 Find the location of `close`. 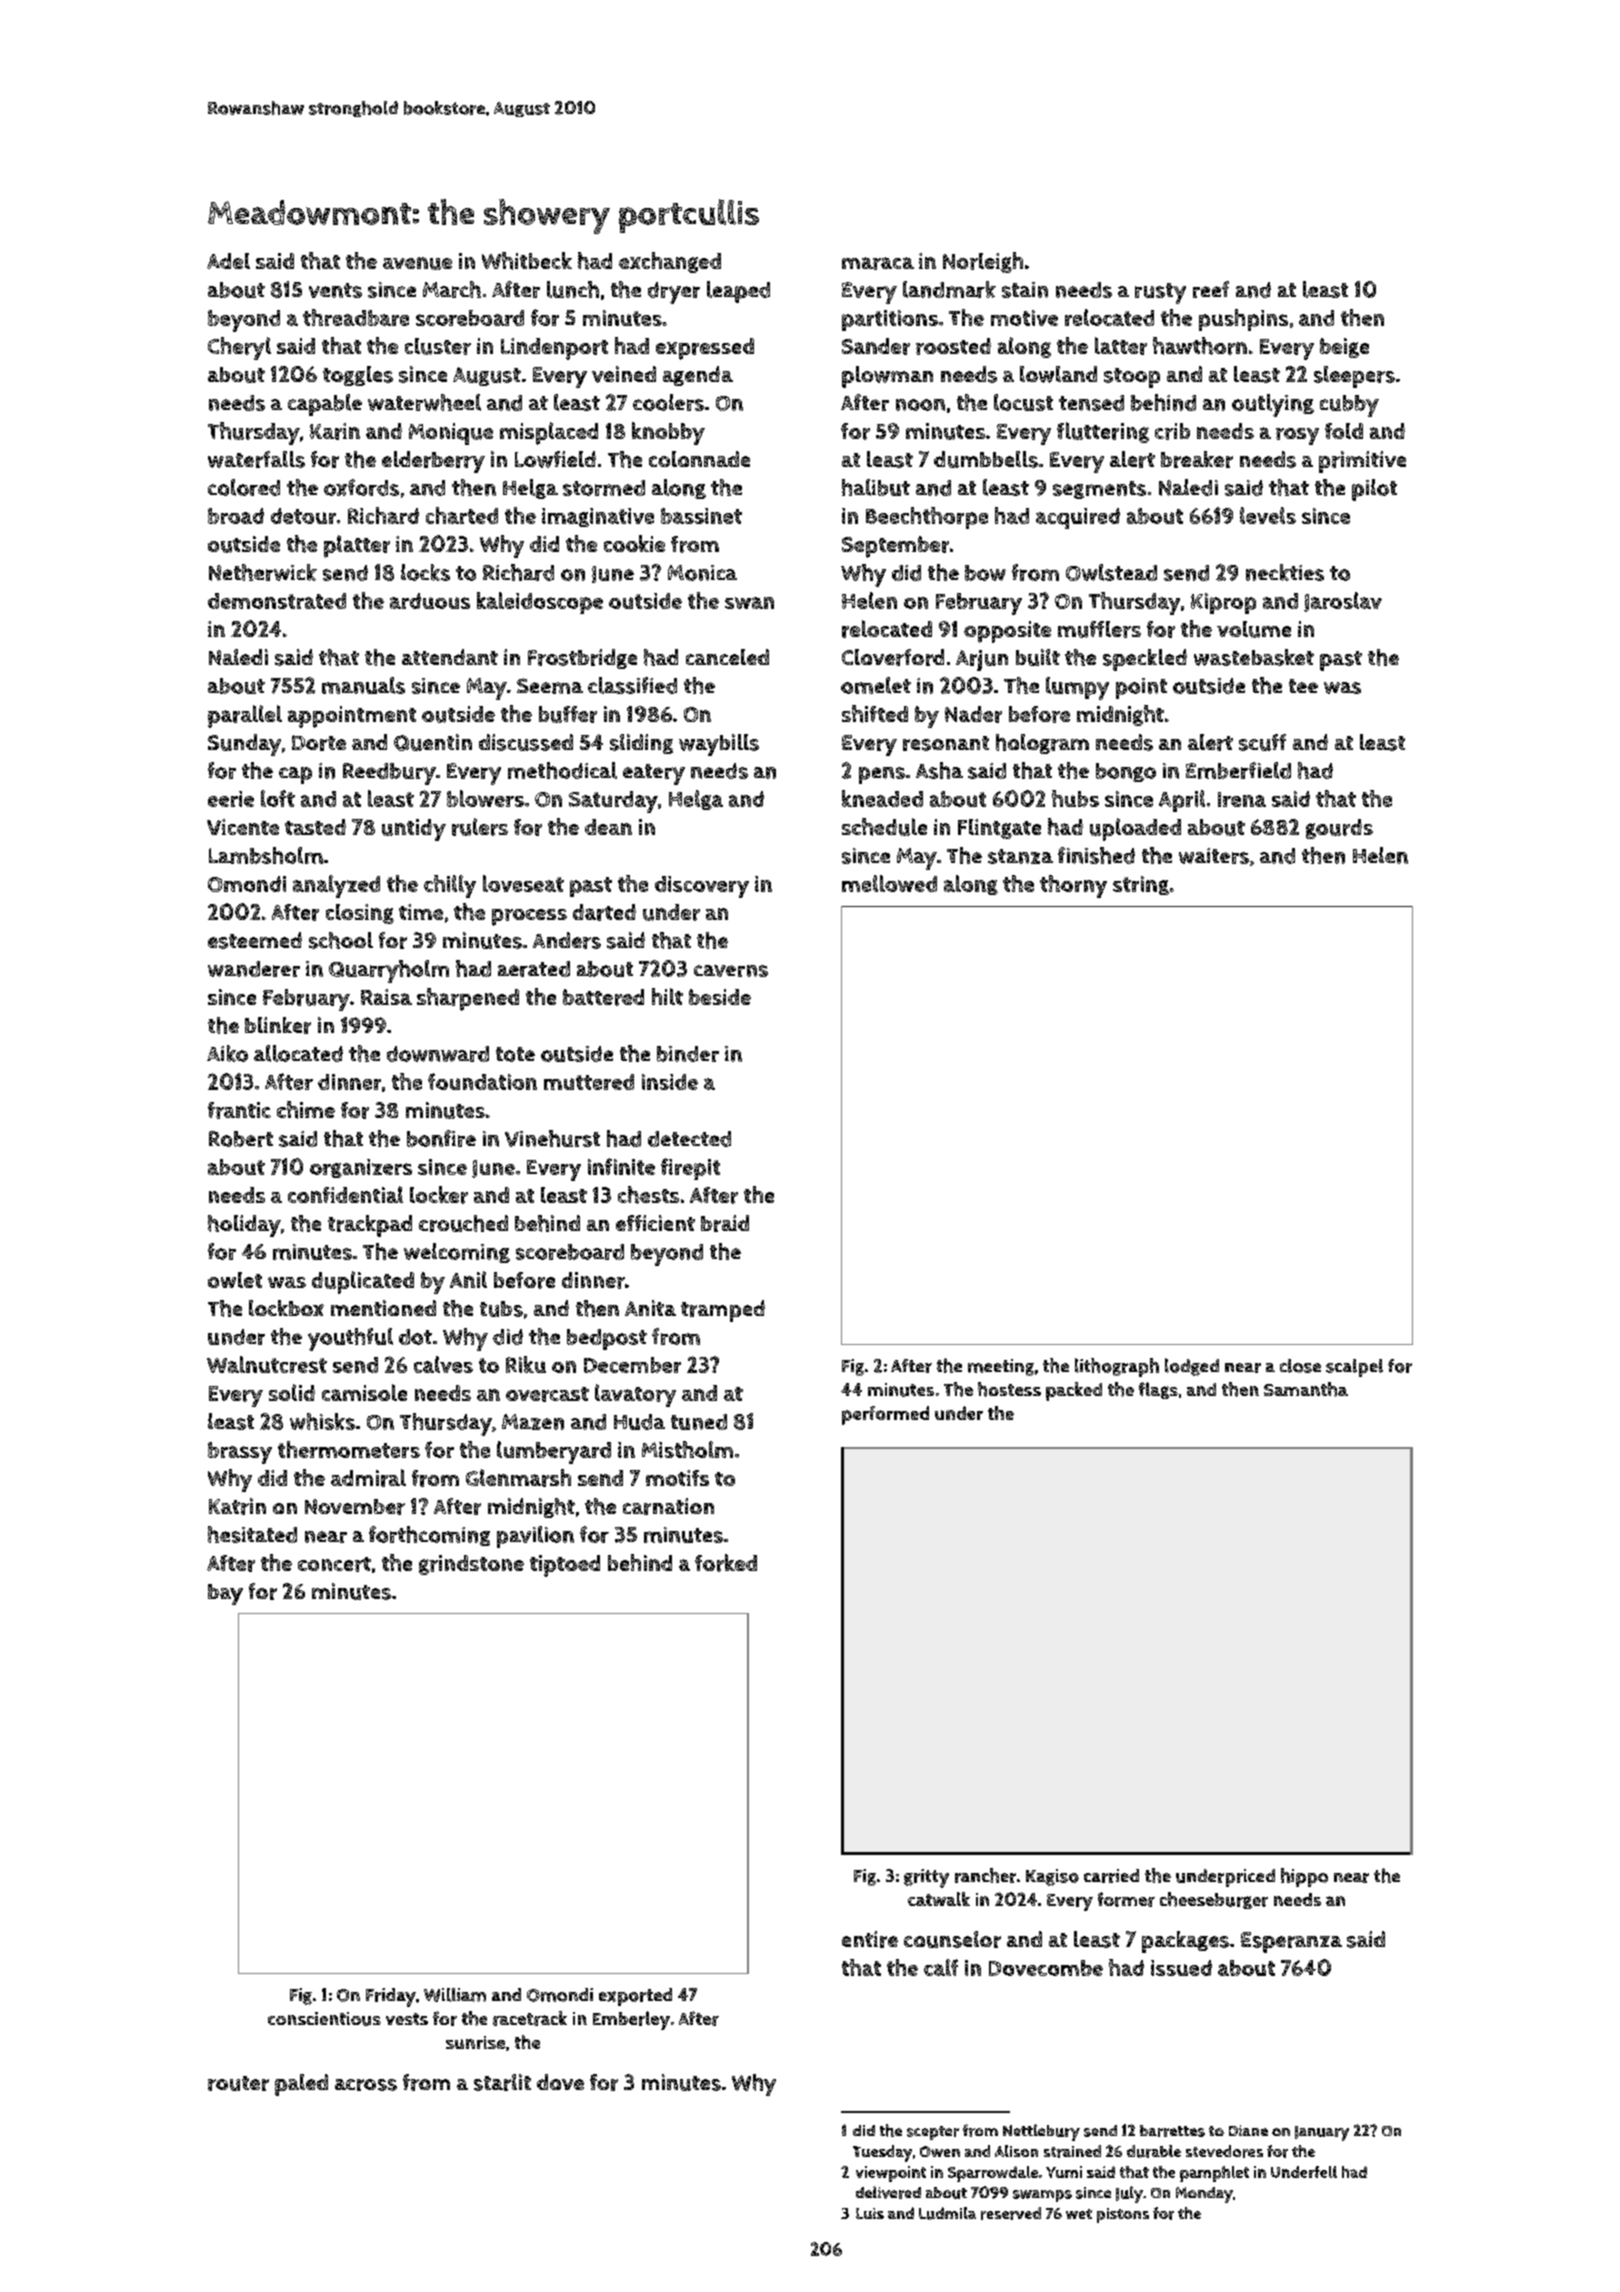

close is located at coordinates (1300, 1366).
